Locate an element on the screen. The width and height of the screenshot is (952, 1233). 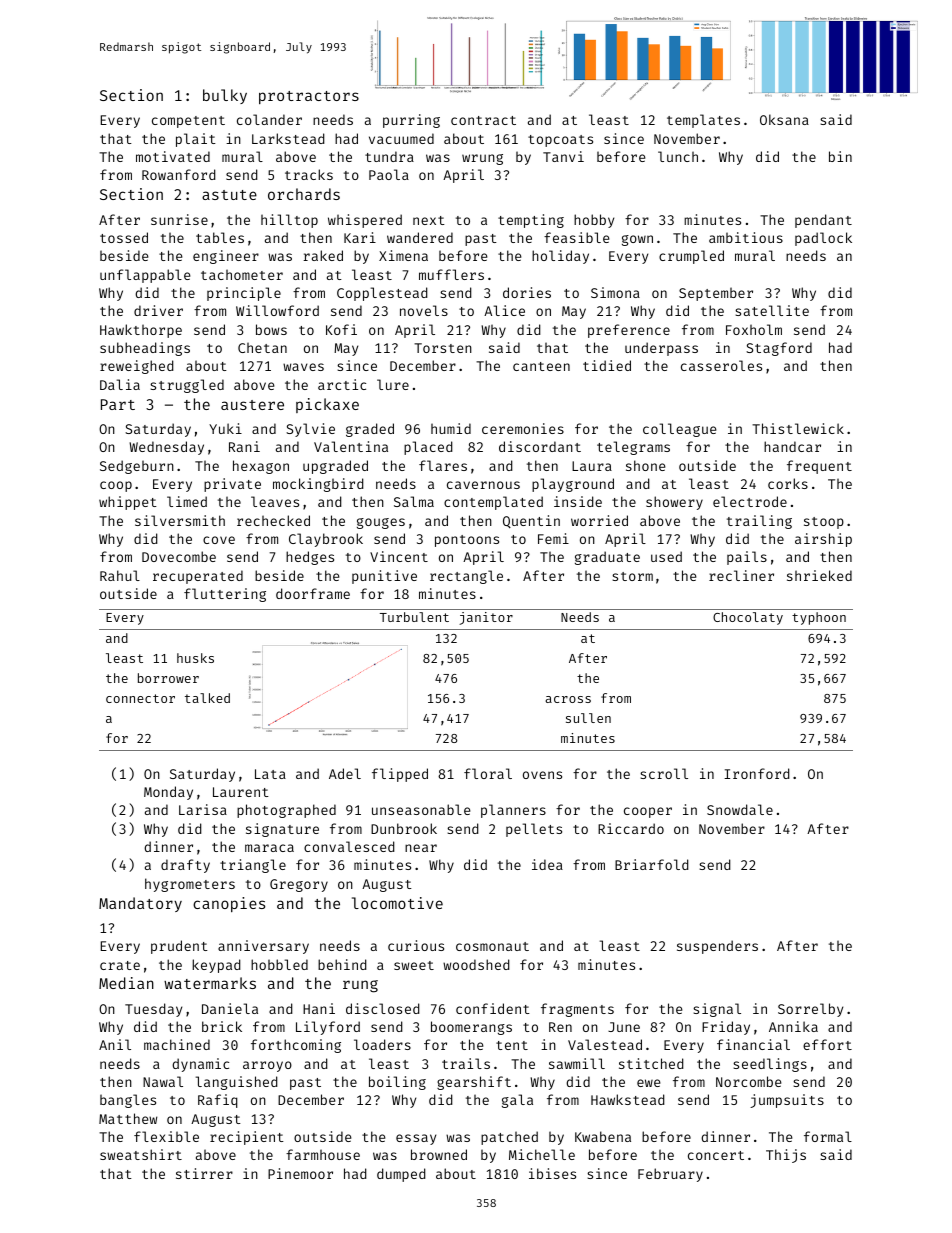
padlock is located at coordinates (823, 239).
